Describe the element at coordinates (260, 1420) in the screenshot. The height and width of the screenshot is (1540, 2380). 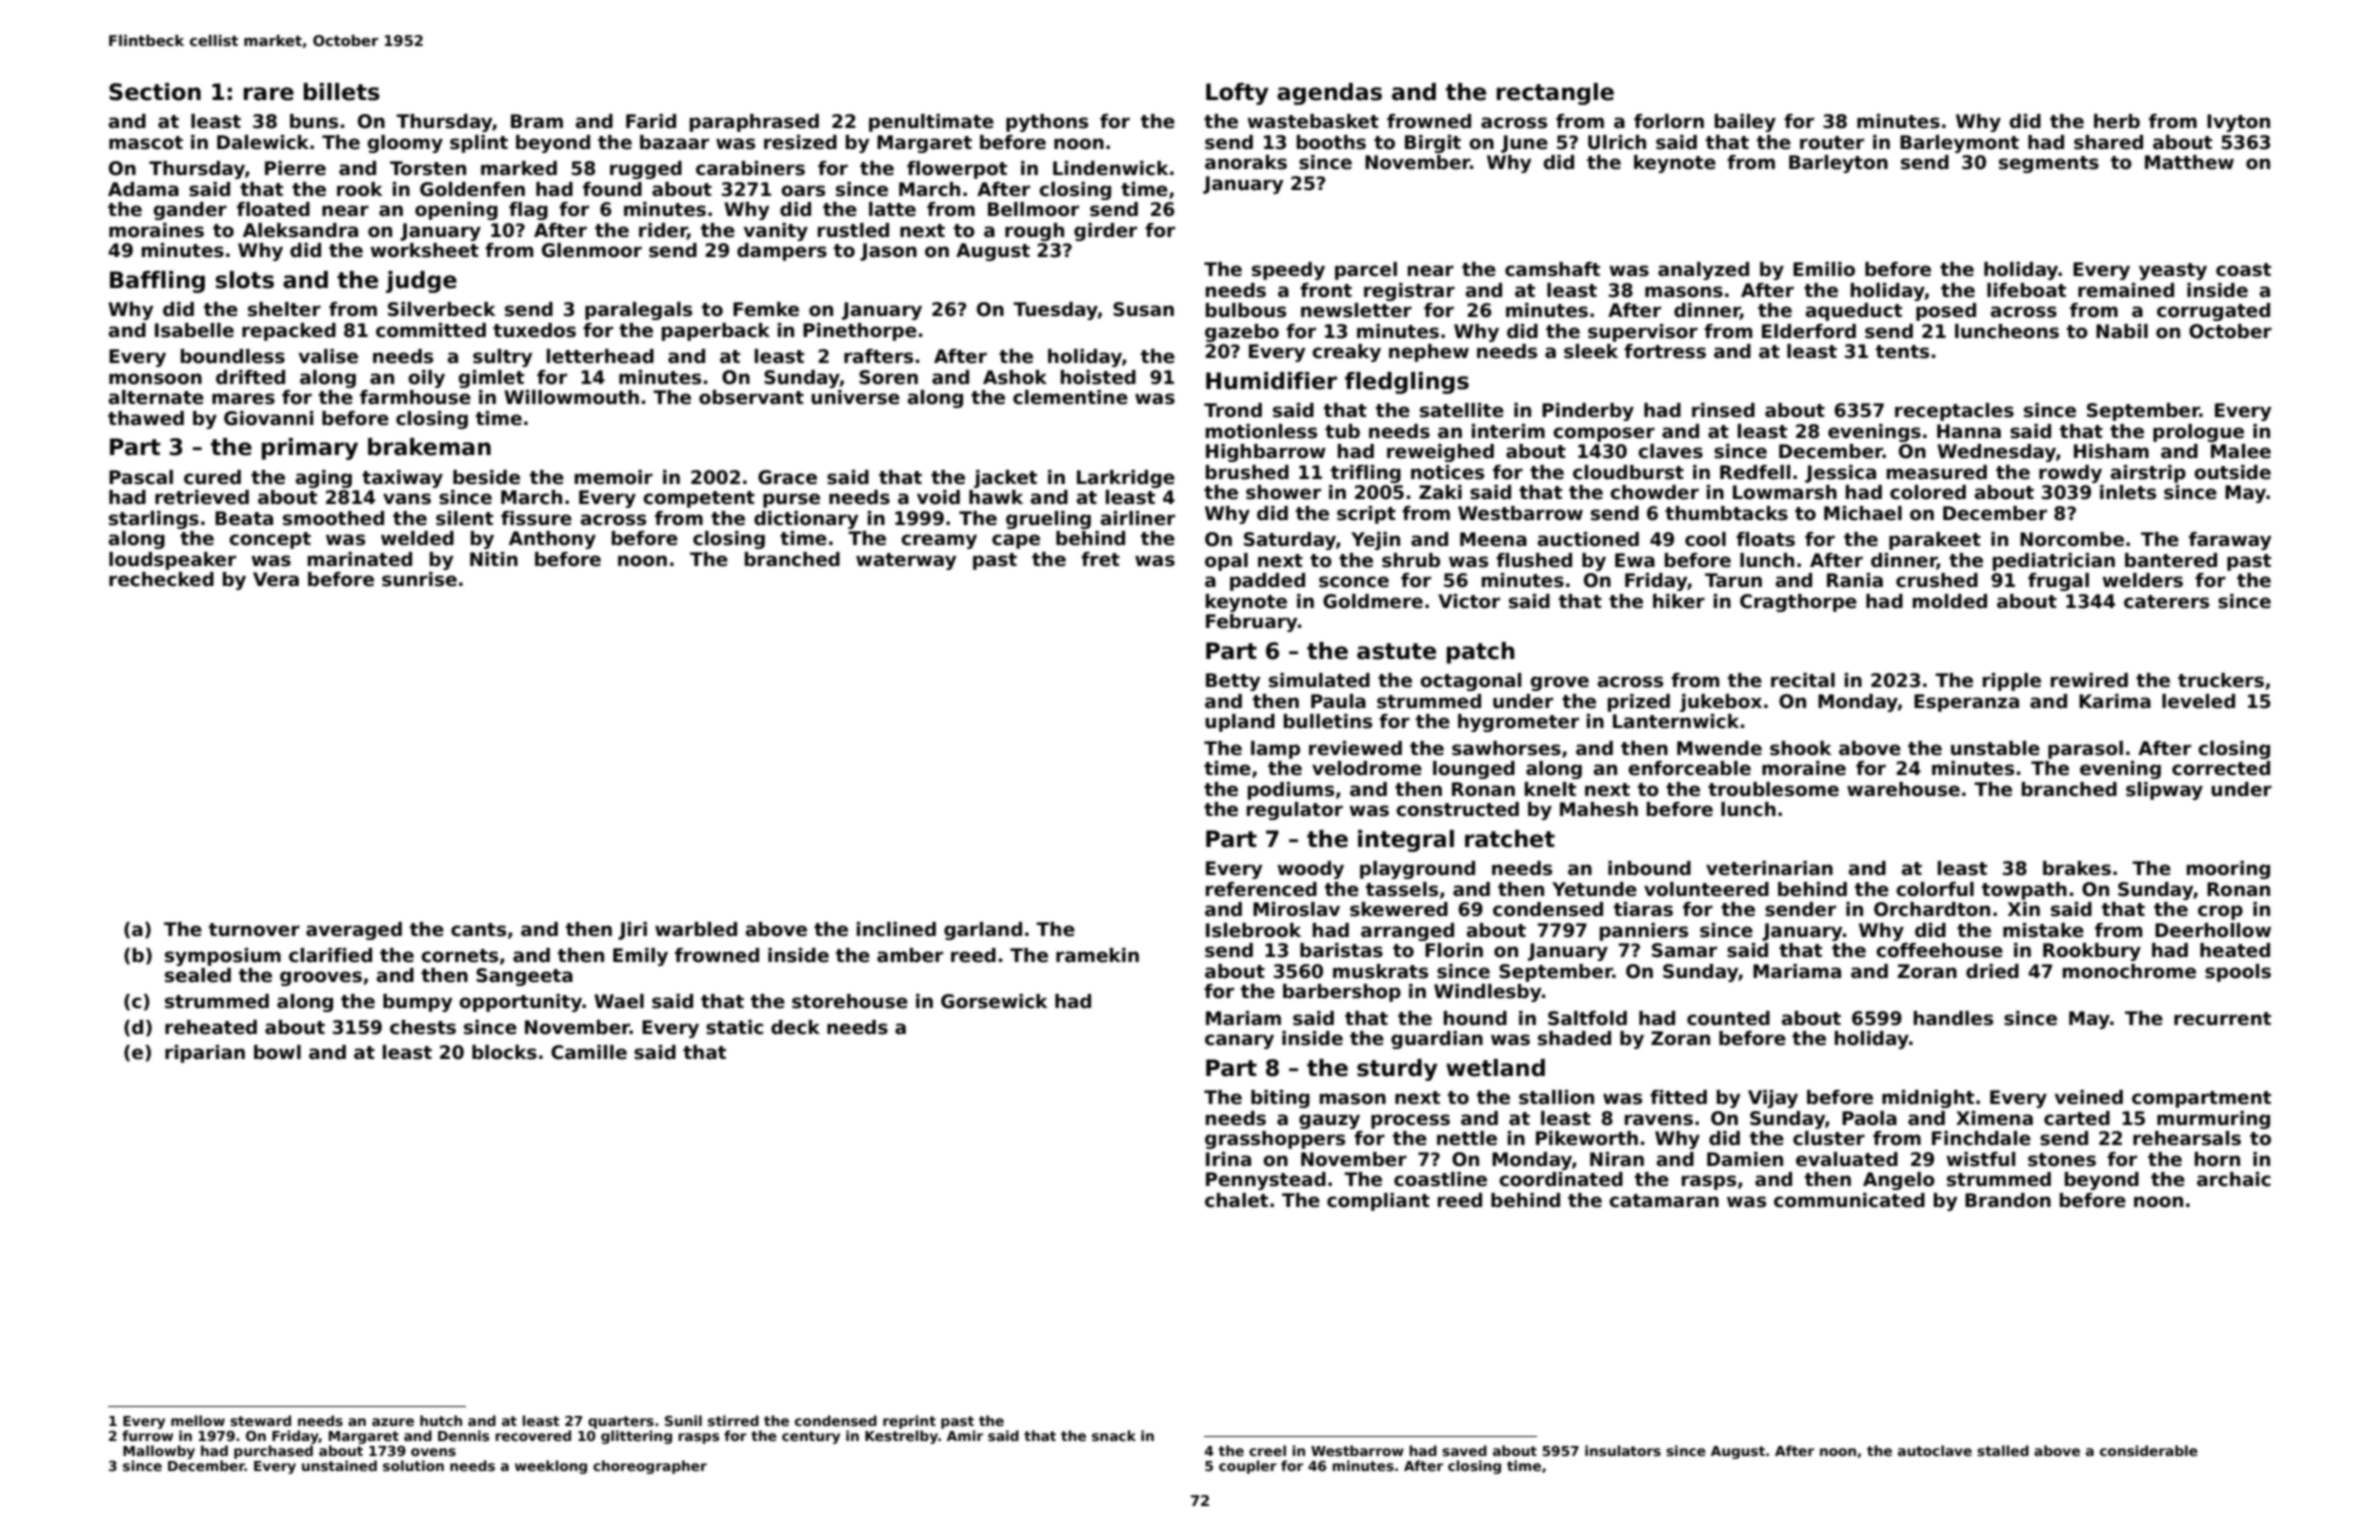
I see `steward` at that location.
